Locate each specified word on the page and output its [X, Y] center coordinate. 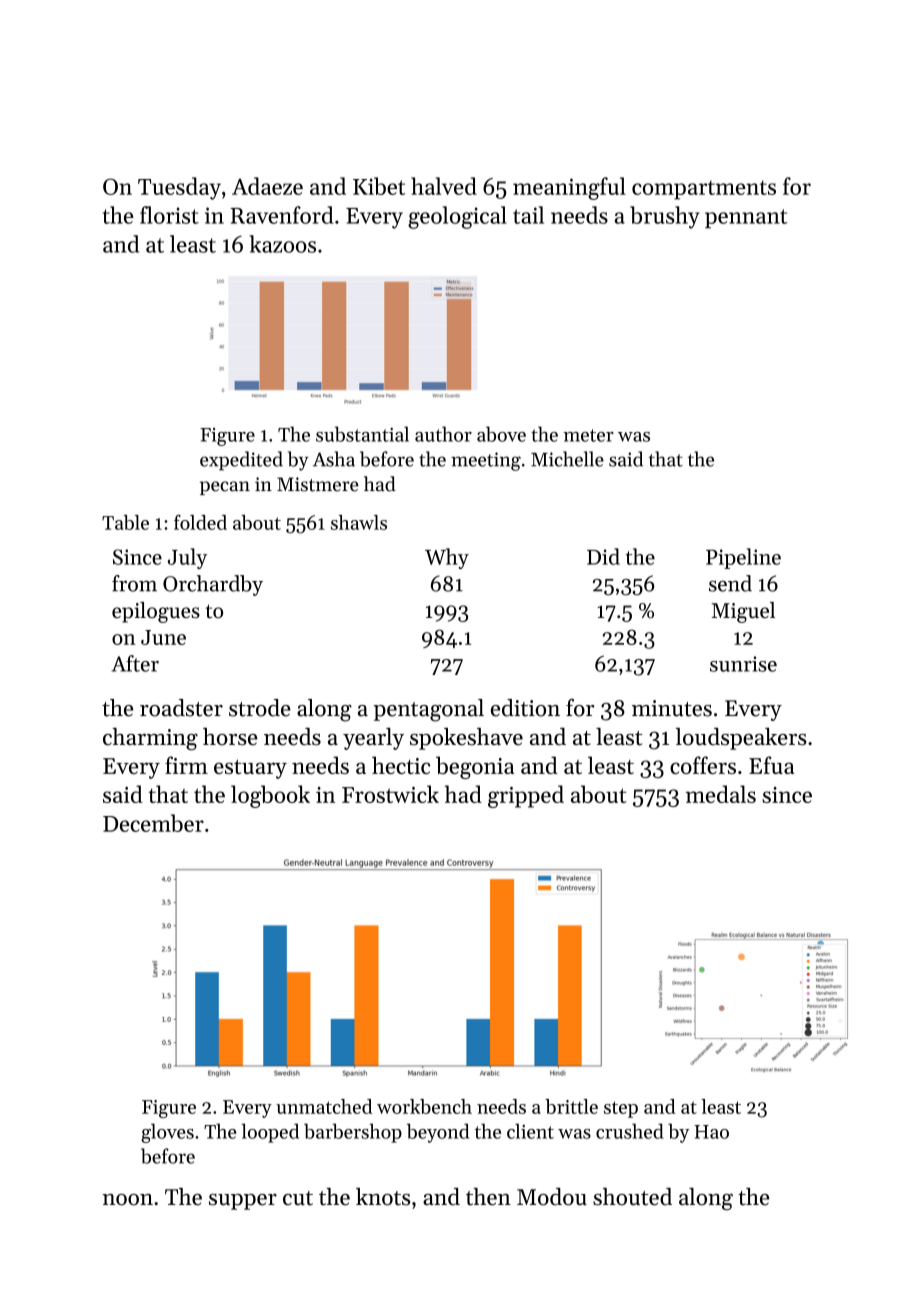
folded [200, 522]
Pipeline [743, 558]
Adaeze [267, 186]
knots [383, 1197]
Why [447, 558]
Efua [771, 765]
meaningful [569, 188]
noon [127, 1200]
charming [150, 739]
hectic [401, 765]
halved [444, 186]
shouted [632, 1197]
